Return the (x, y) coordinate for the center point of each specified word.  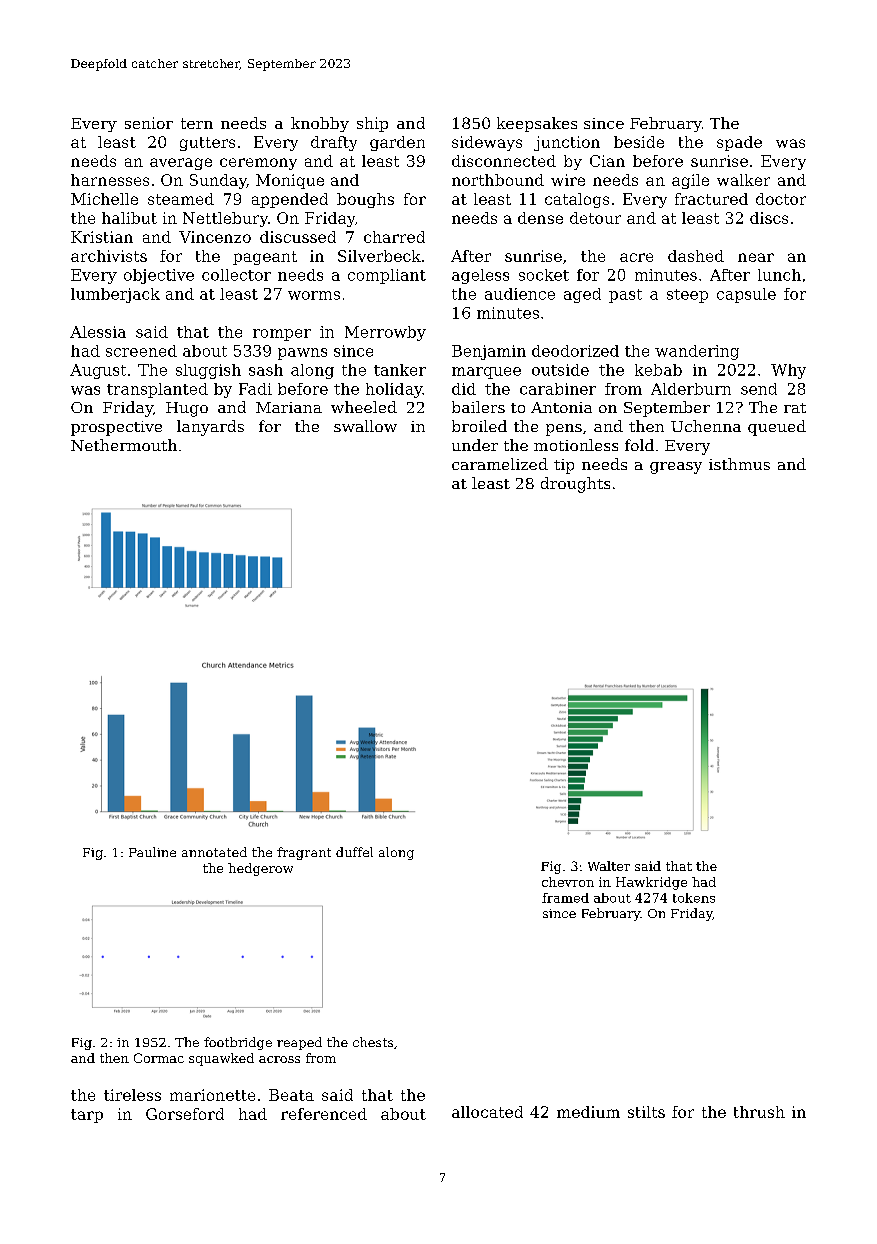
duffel (354, 852)
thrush (759, 1112)
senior (149, 123)
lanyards (210, 428)
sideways (487, 143)
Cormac (159, 1058)
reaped (299, 1043)
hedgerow (260, 869)
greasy (676, 468)
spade (739, 143)
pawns (302, 354)
